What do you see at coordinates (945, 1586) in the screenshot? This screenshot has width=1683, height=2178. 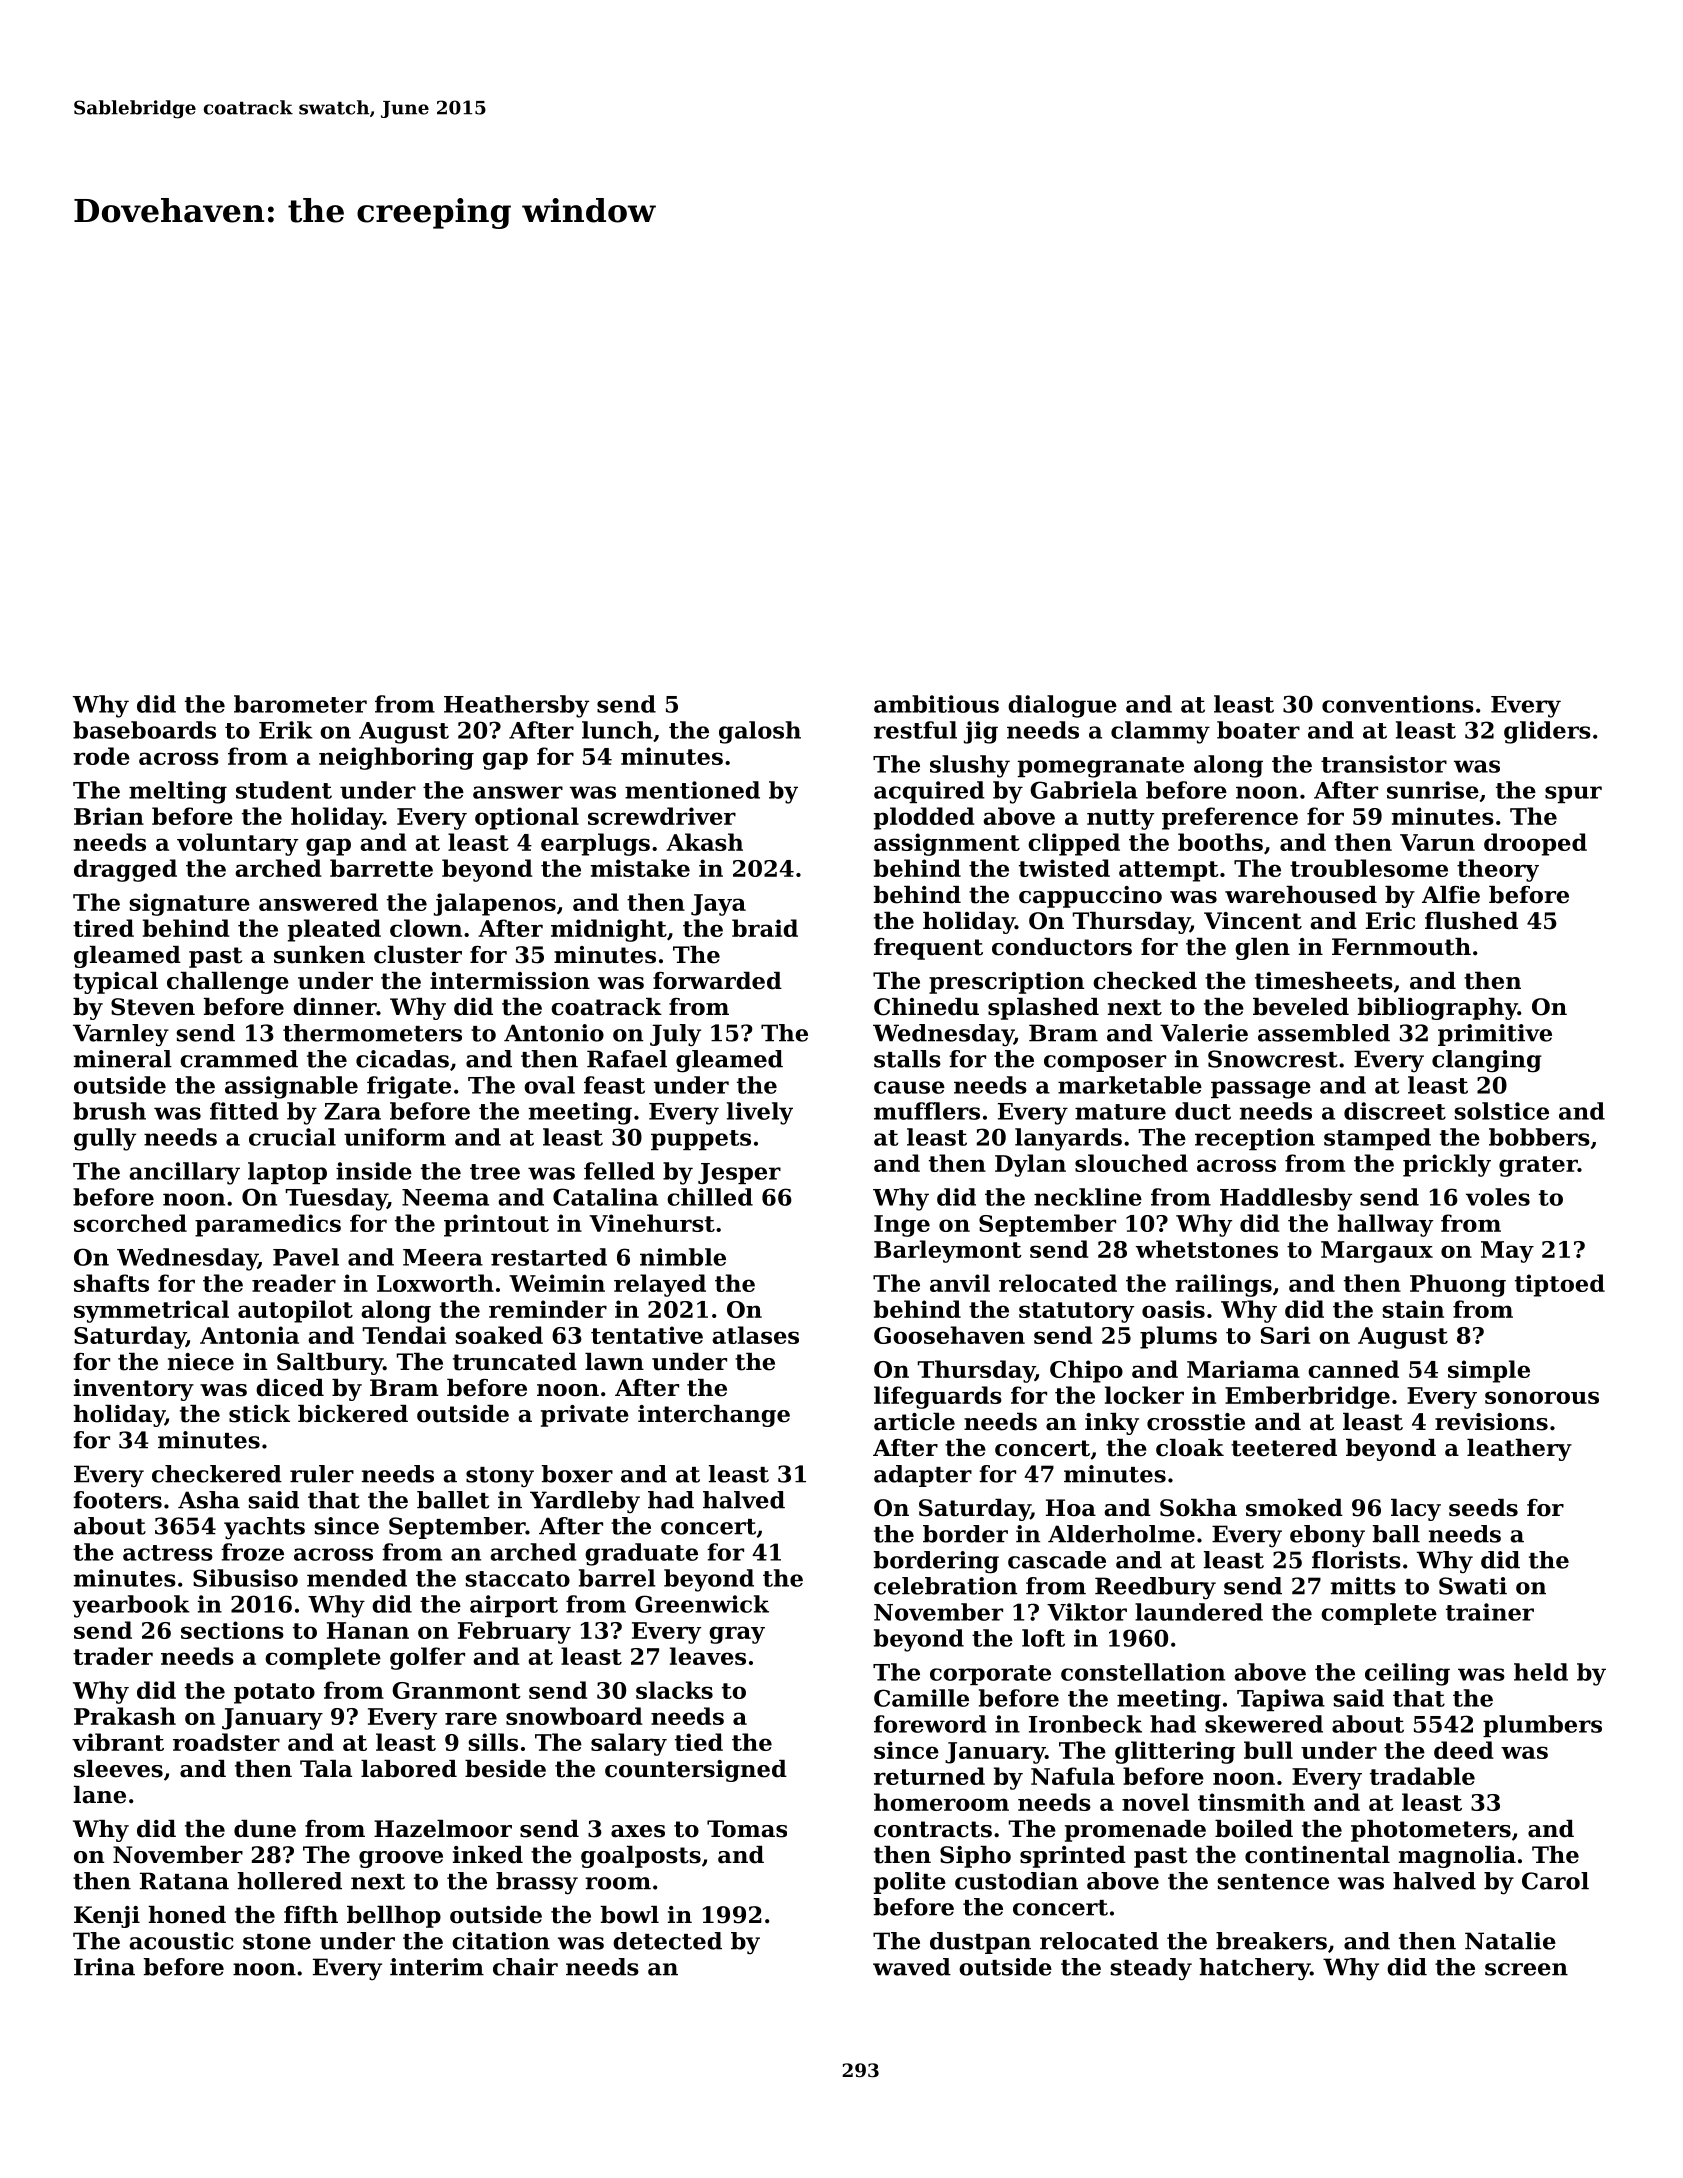 I see `celebration` at bounding box center [945, 1586].
